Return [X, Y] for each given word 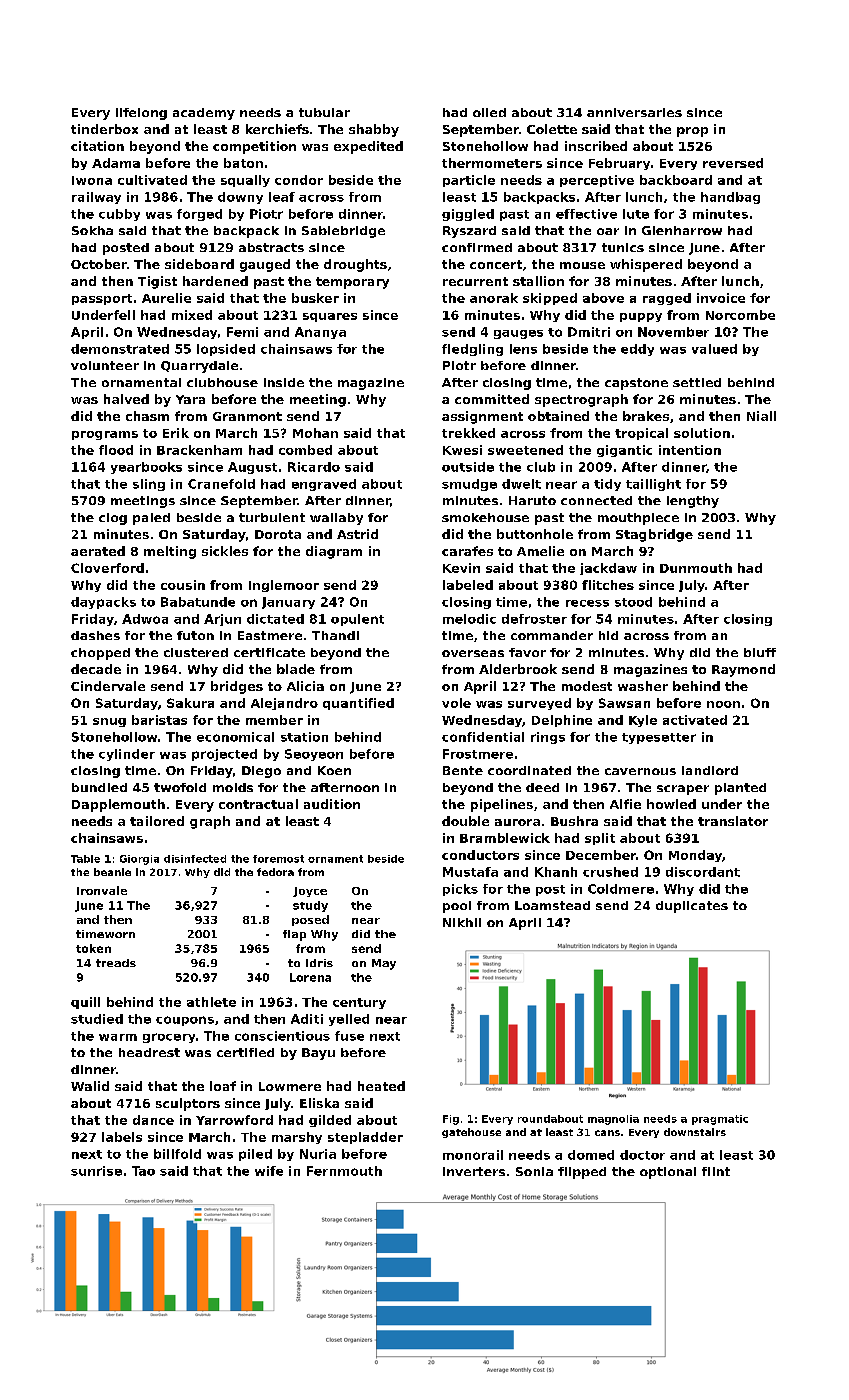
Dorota [278, 534]
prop [692, 132]
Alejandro [284, 704]
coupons [185, 1021]
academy [204, 114]
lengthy [693, 502]
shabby [374, 130]
